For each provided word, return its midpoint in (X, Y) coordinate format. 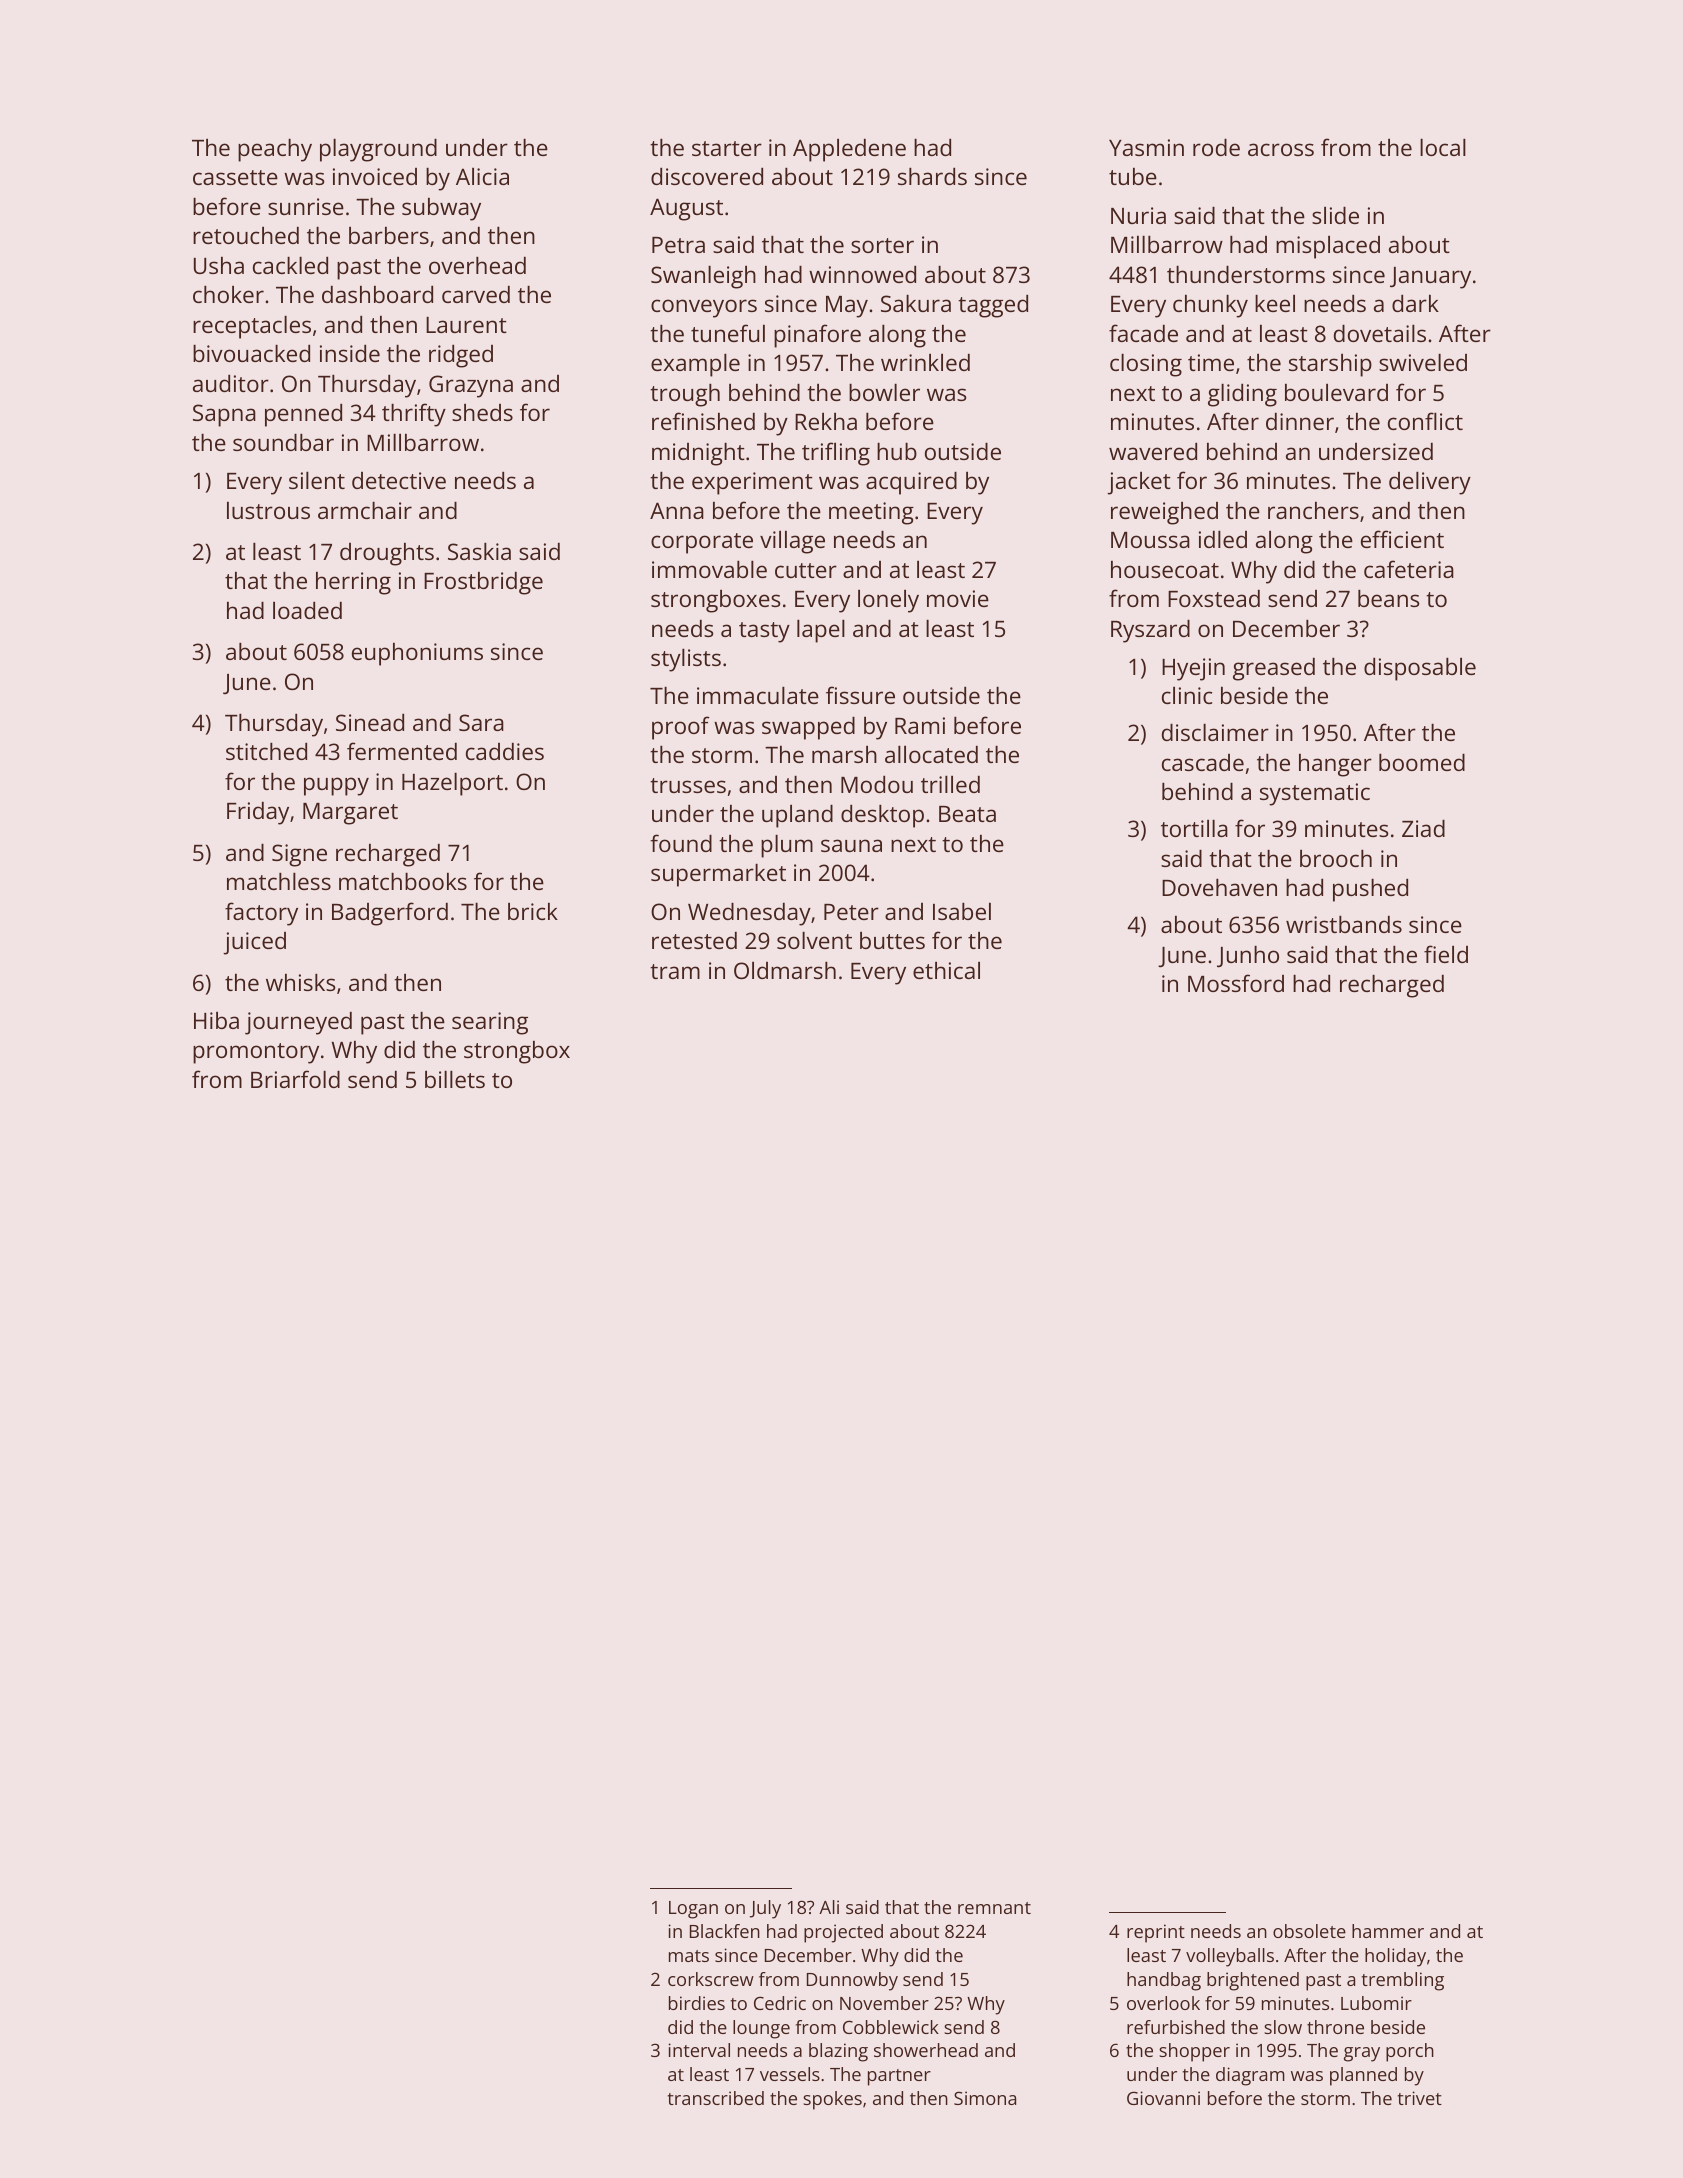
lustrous (268, 510)
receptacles (252, 327)
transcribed (716, 2098)
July (765, 1909)
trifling (836, 454)
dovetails (1380, 333)
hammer (1388, 1931)
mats (689, 1956)
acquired (911, 483)
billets (455, 1079)
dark (1415, 303)
